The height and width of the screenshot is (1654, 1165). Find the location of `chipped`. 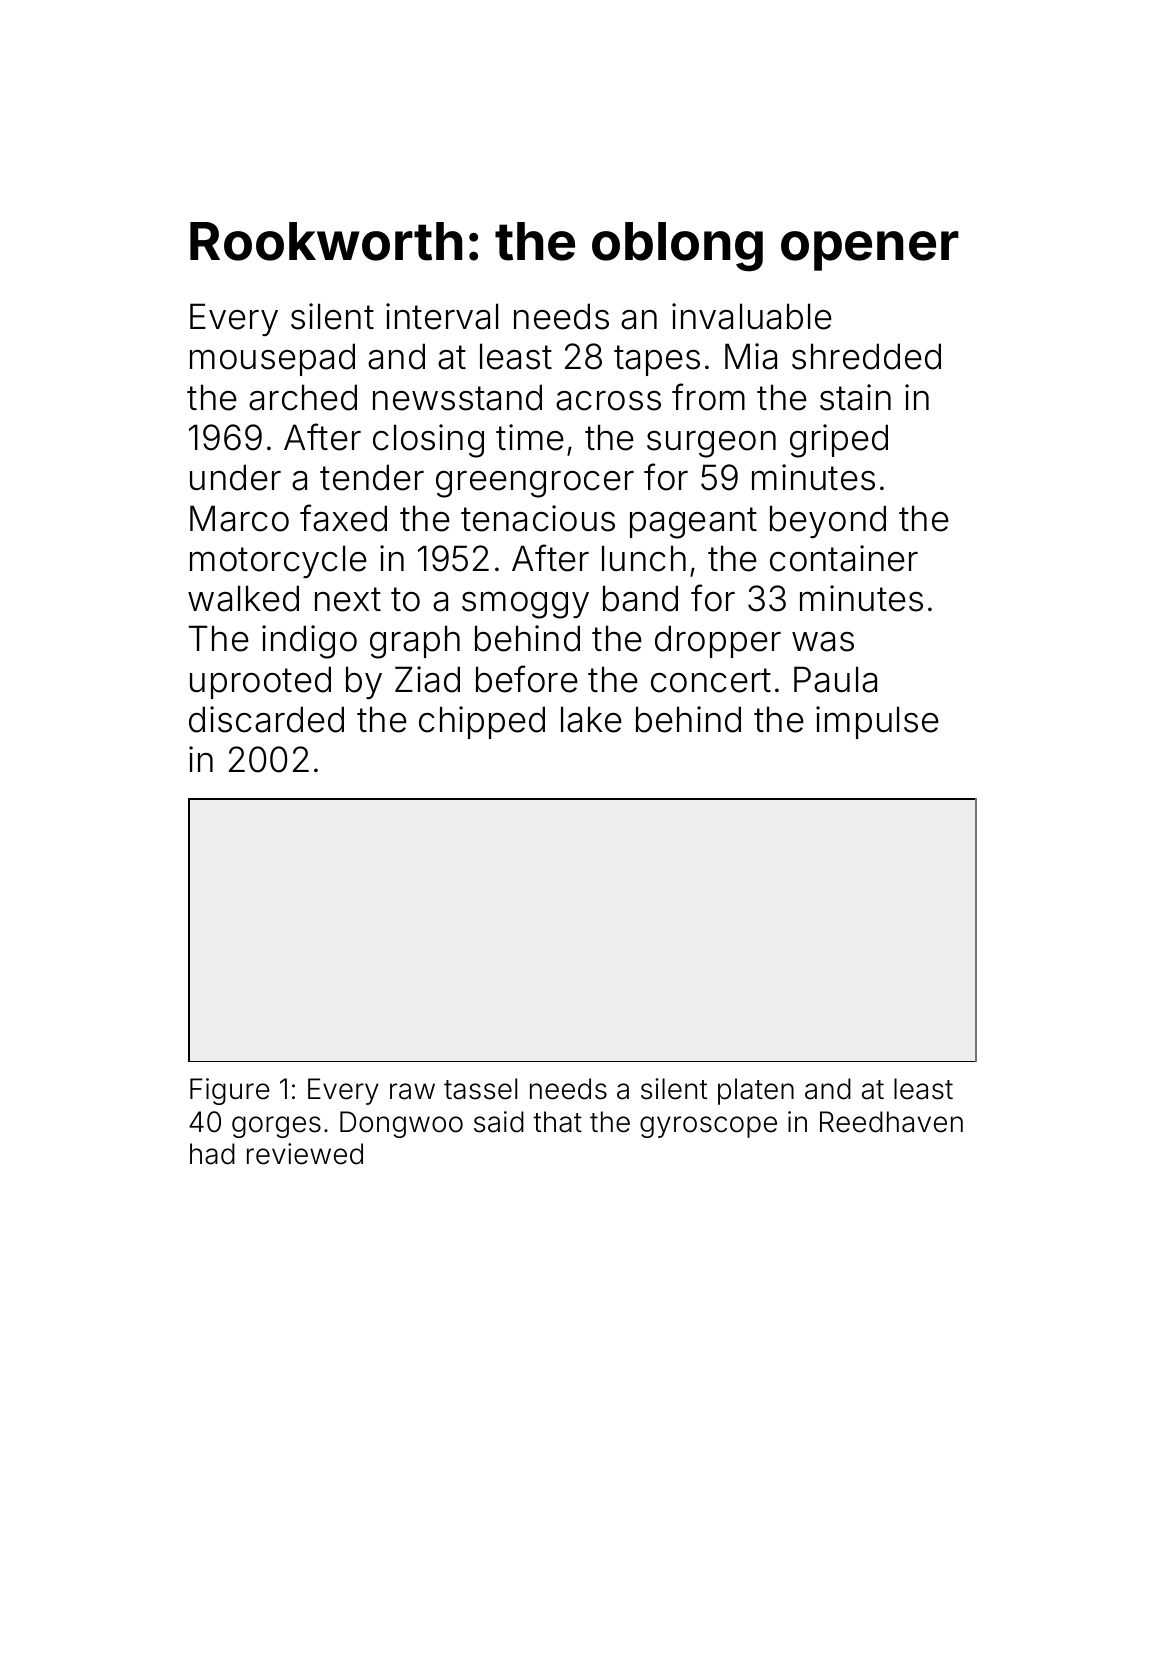

chipped is located at coordinates (482, 722).
